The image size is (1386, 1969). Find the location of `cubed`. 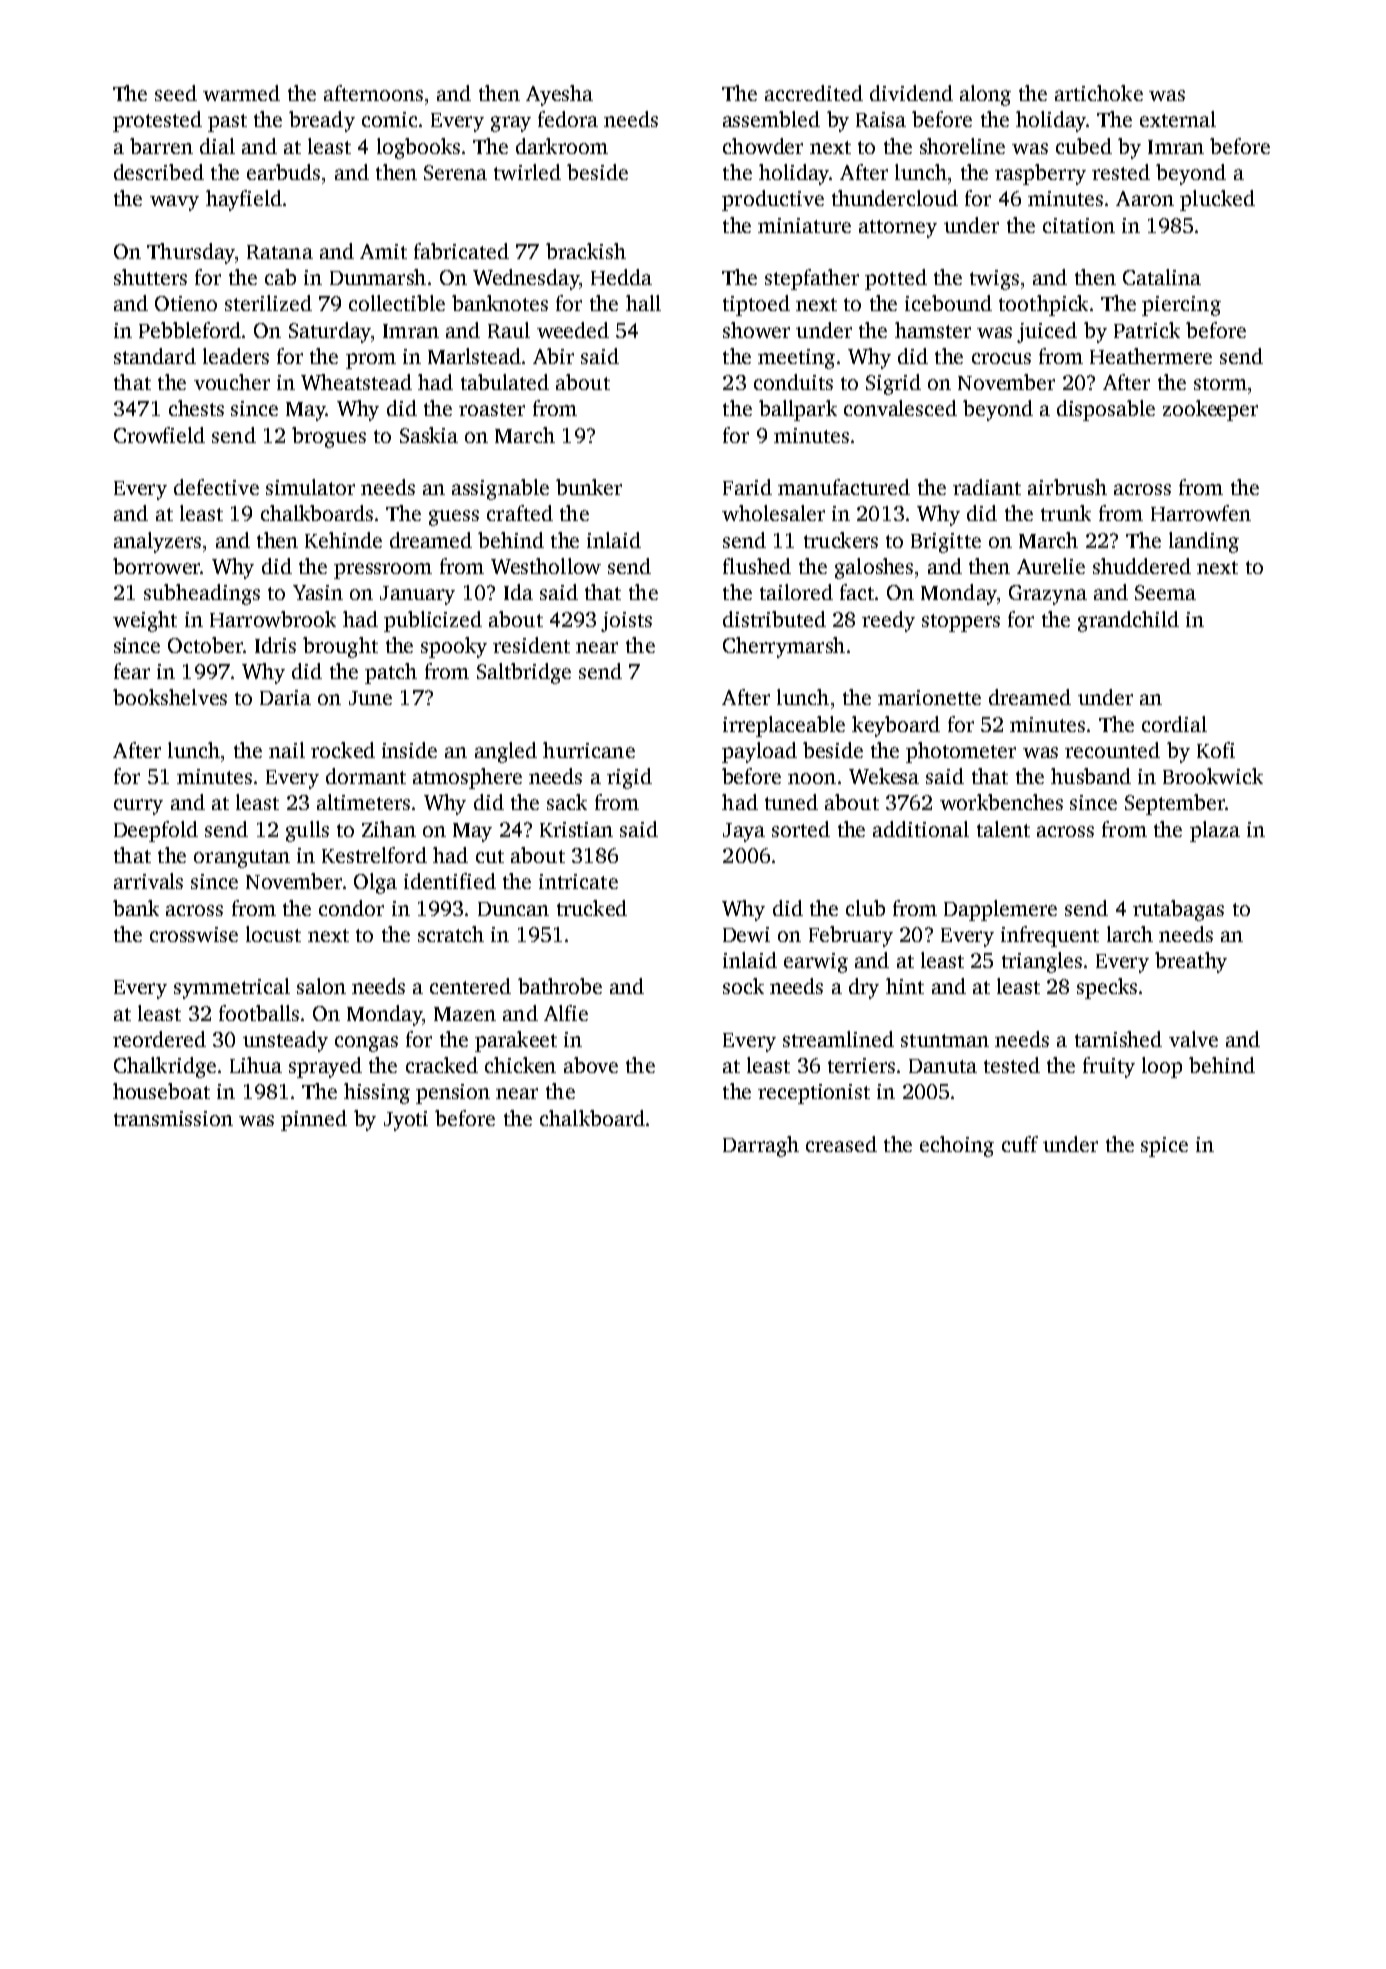

cubed is located at coordinates (1084, 146).
